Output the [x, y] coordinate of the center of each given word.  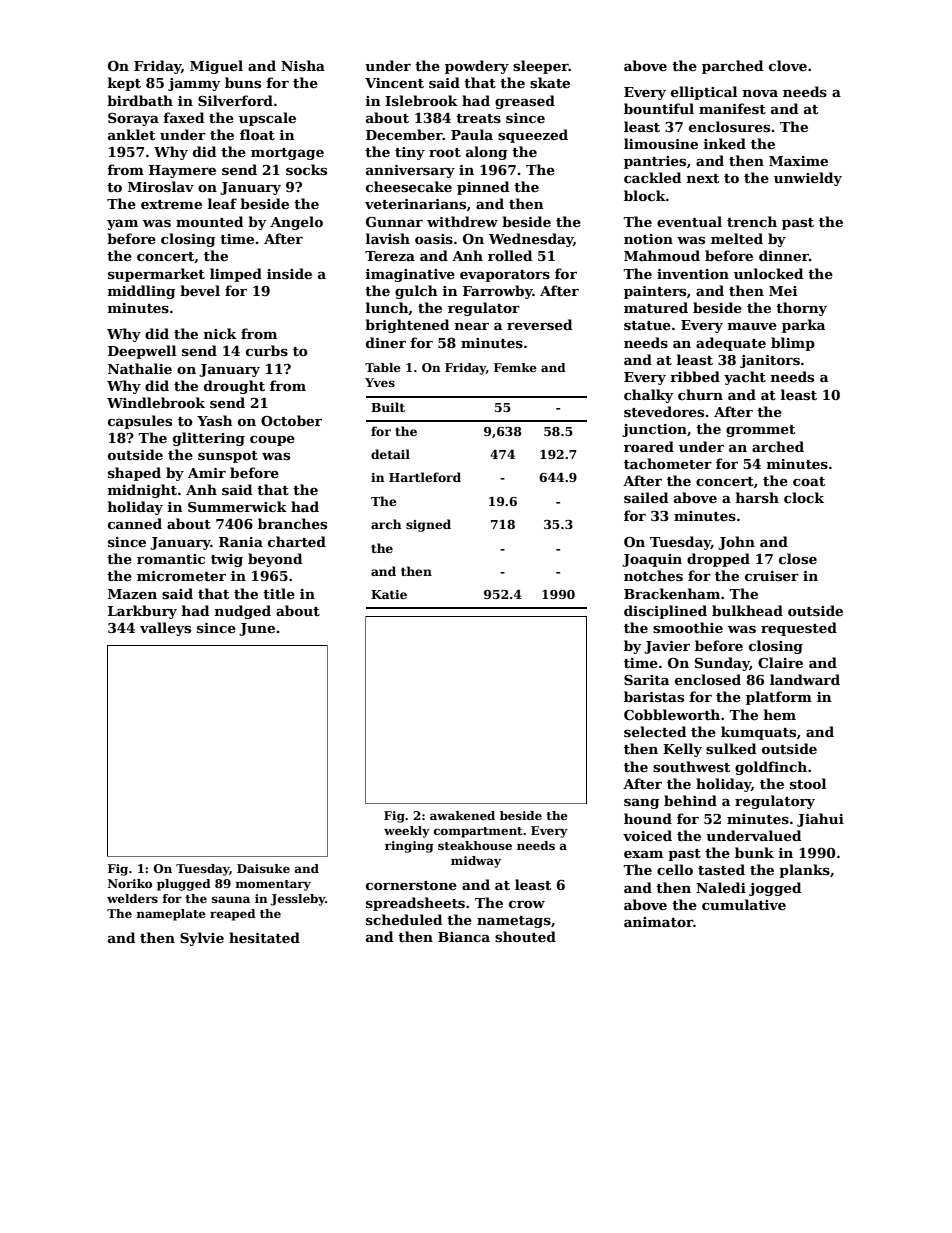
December [404, 134]
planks [804, 871]
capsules [140, 422]
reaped [233, 915]
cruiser [772, 576]
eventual [689, 221]
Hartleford [425, 477]
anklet [131, 134]
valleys [165, 629]
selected [655, 731]
